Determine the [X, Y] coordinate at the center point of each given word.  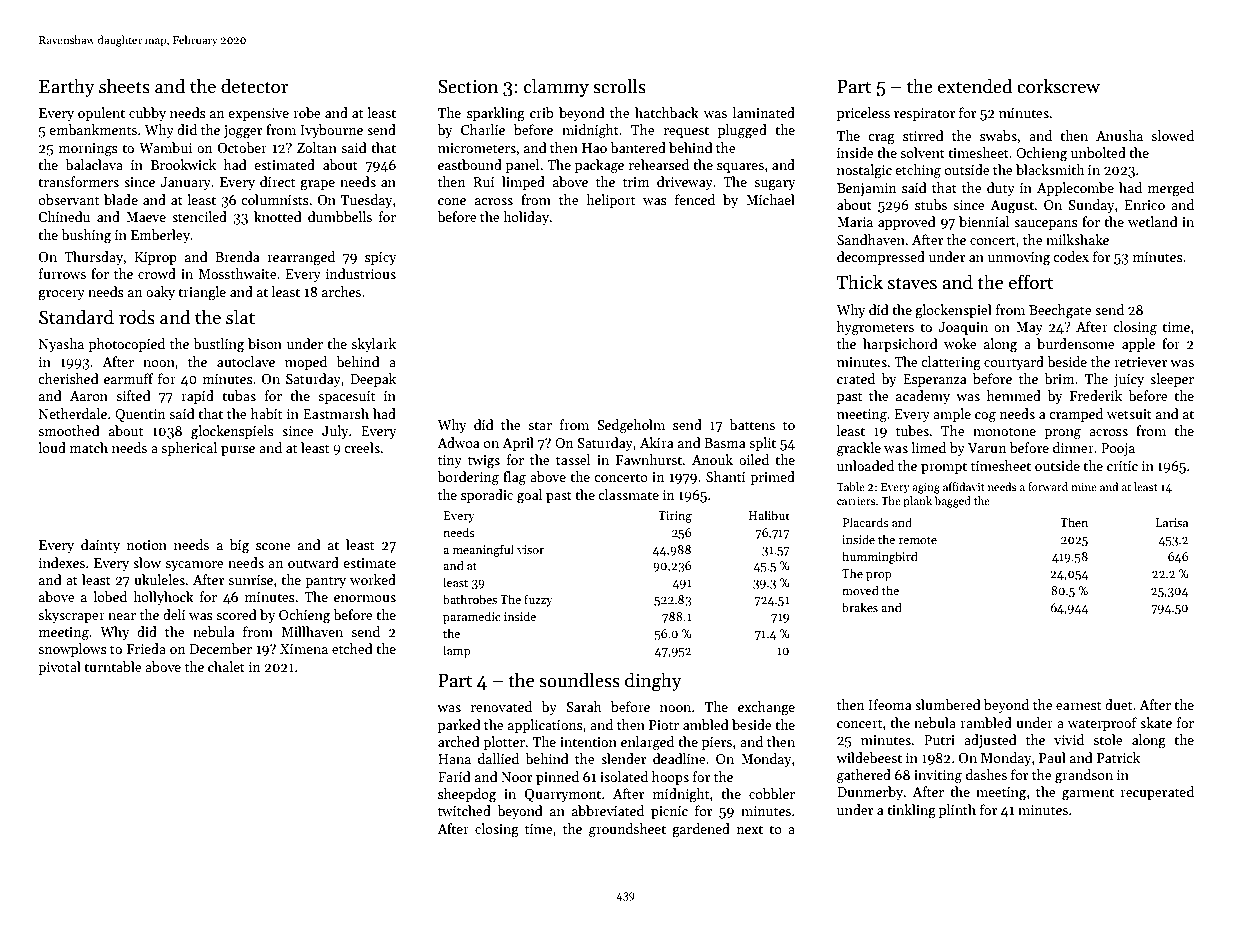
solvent [922, 152]
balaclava [94, 164]
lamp [456, 651]
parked [459, 726]
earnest [1078, 705]
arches [341, 291]
